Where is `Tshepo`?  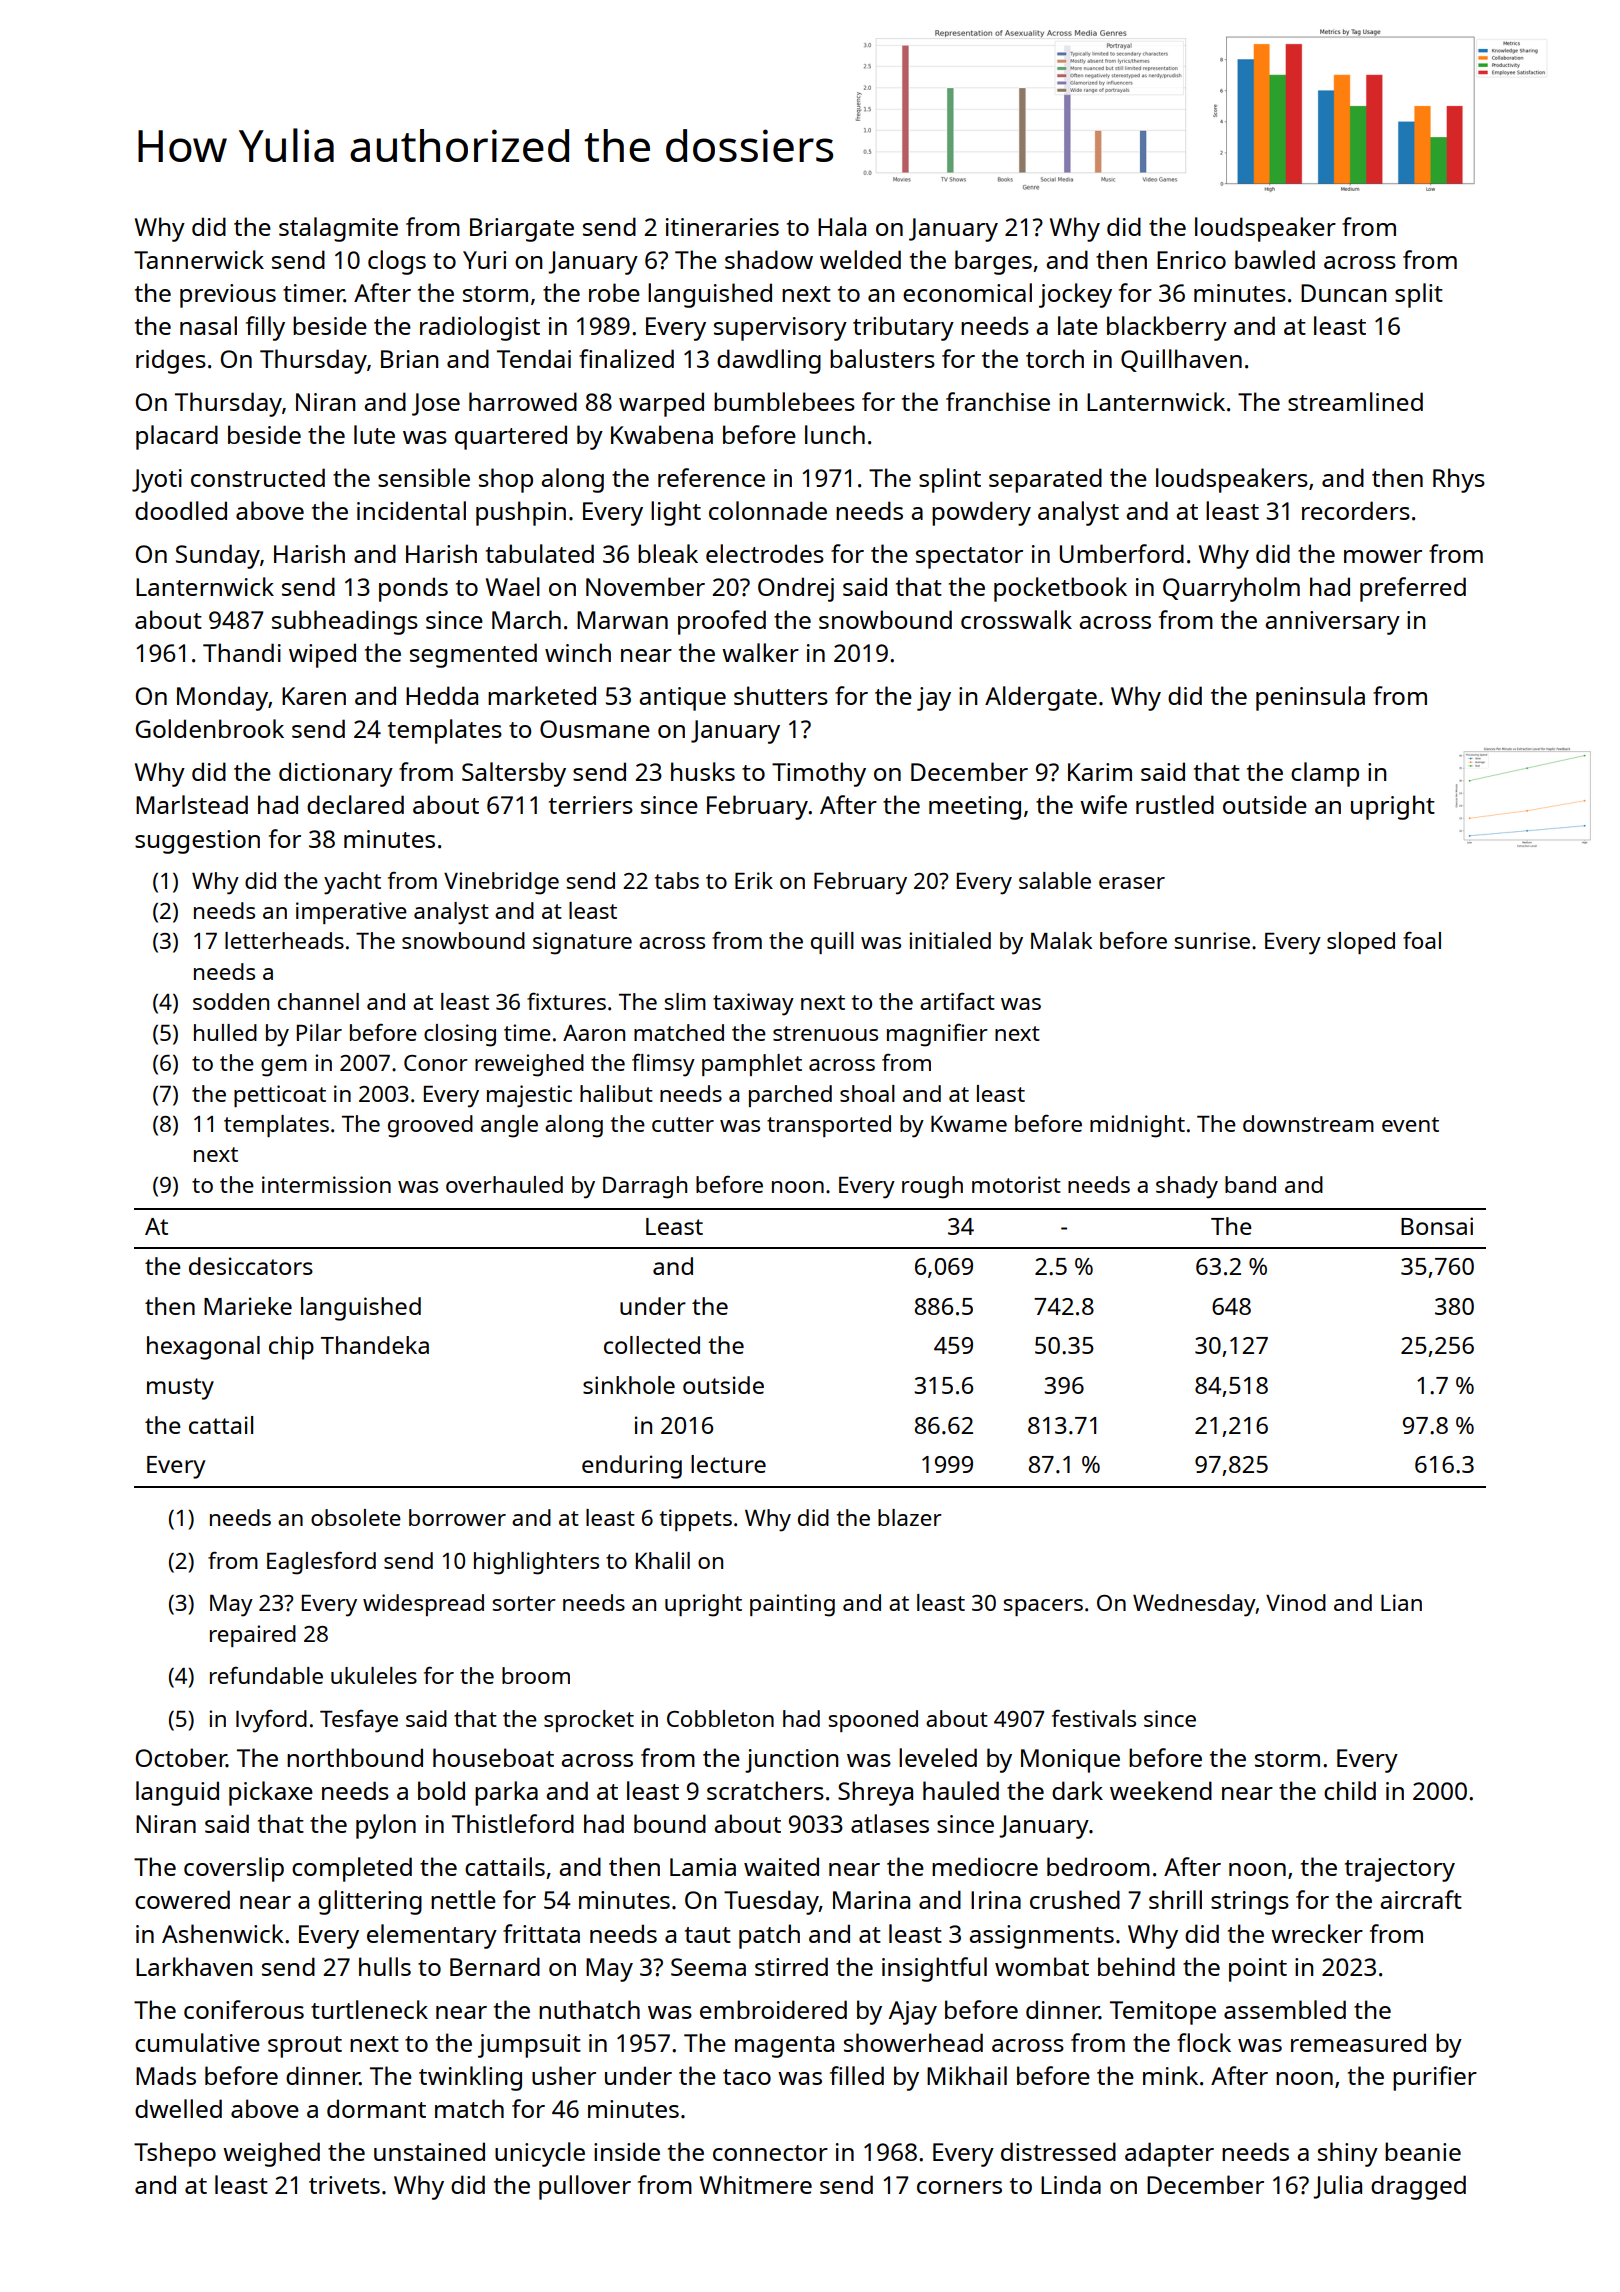 Tshepo is located at coordinates (175, 2154).
